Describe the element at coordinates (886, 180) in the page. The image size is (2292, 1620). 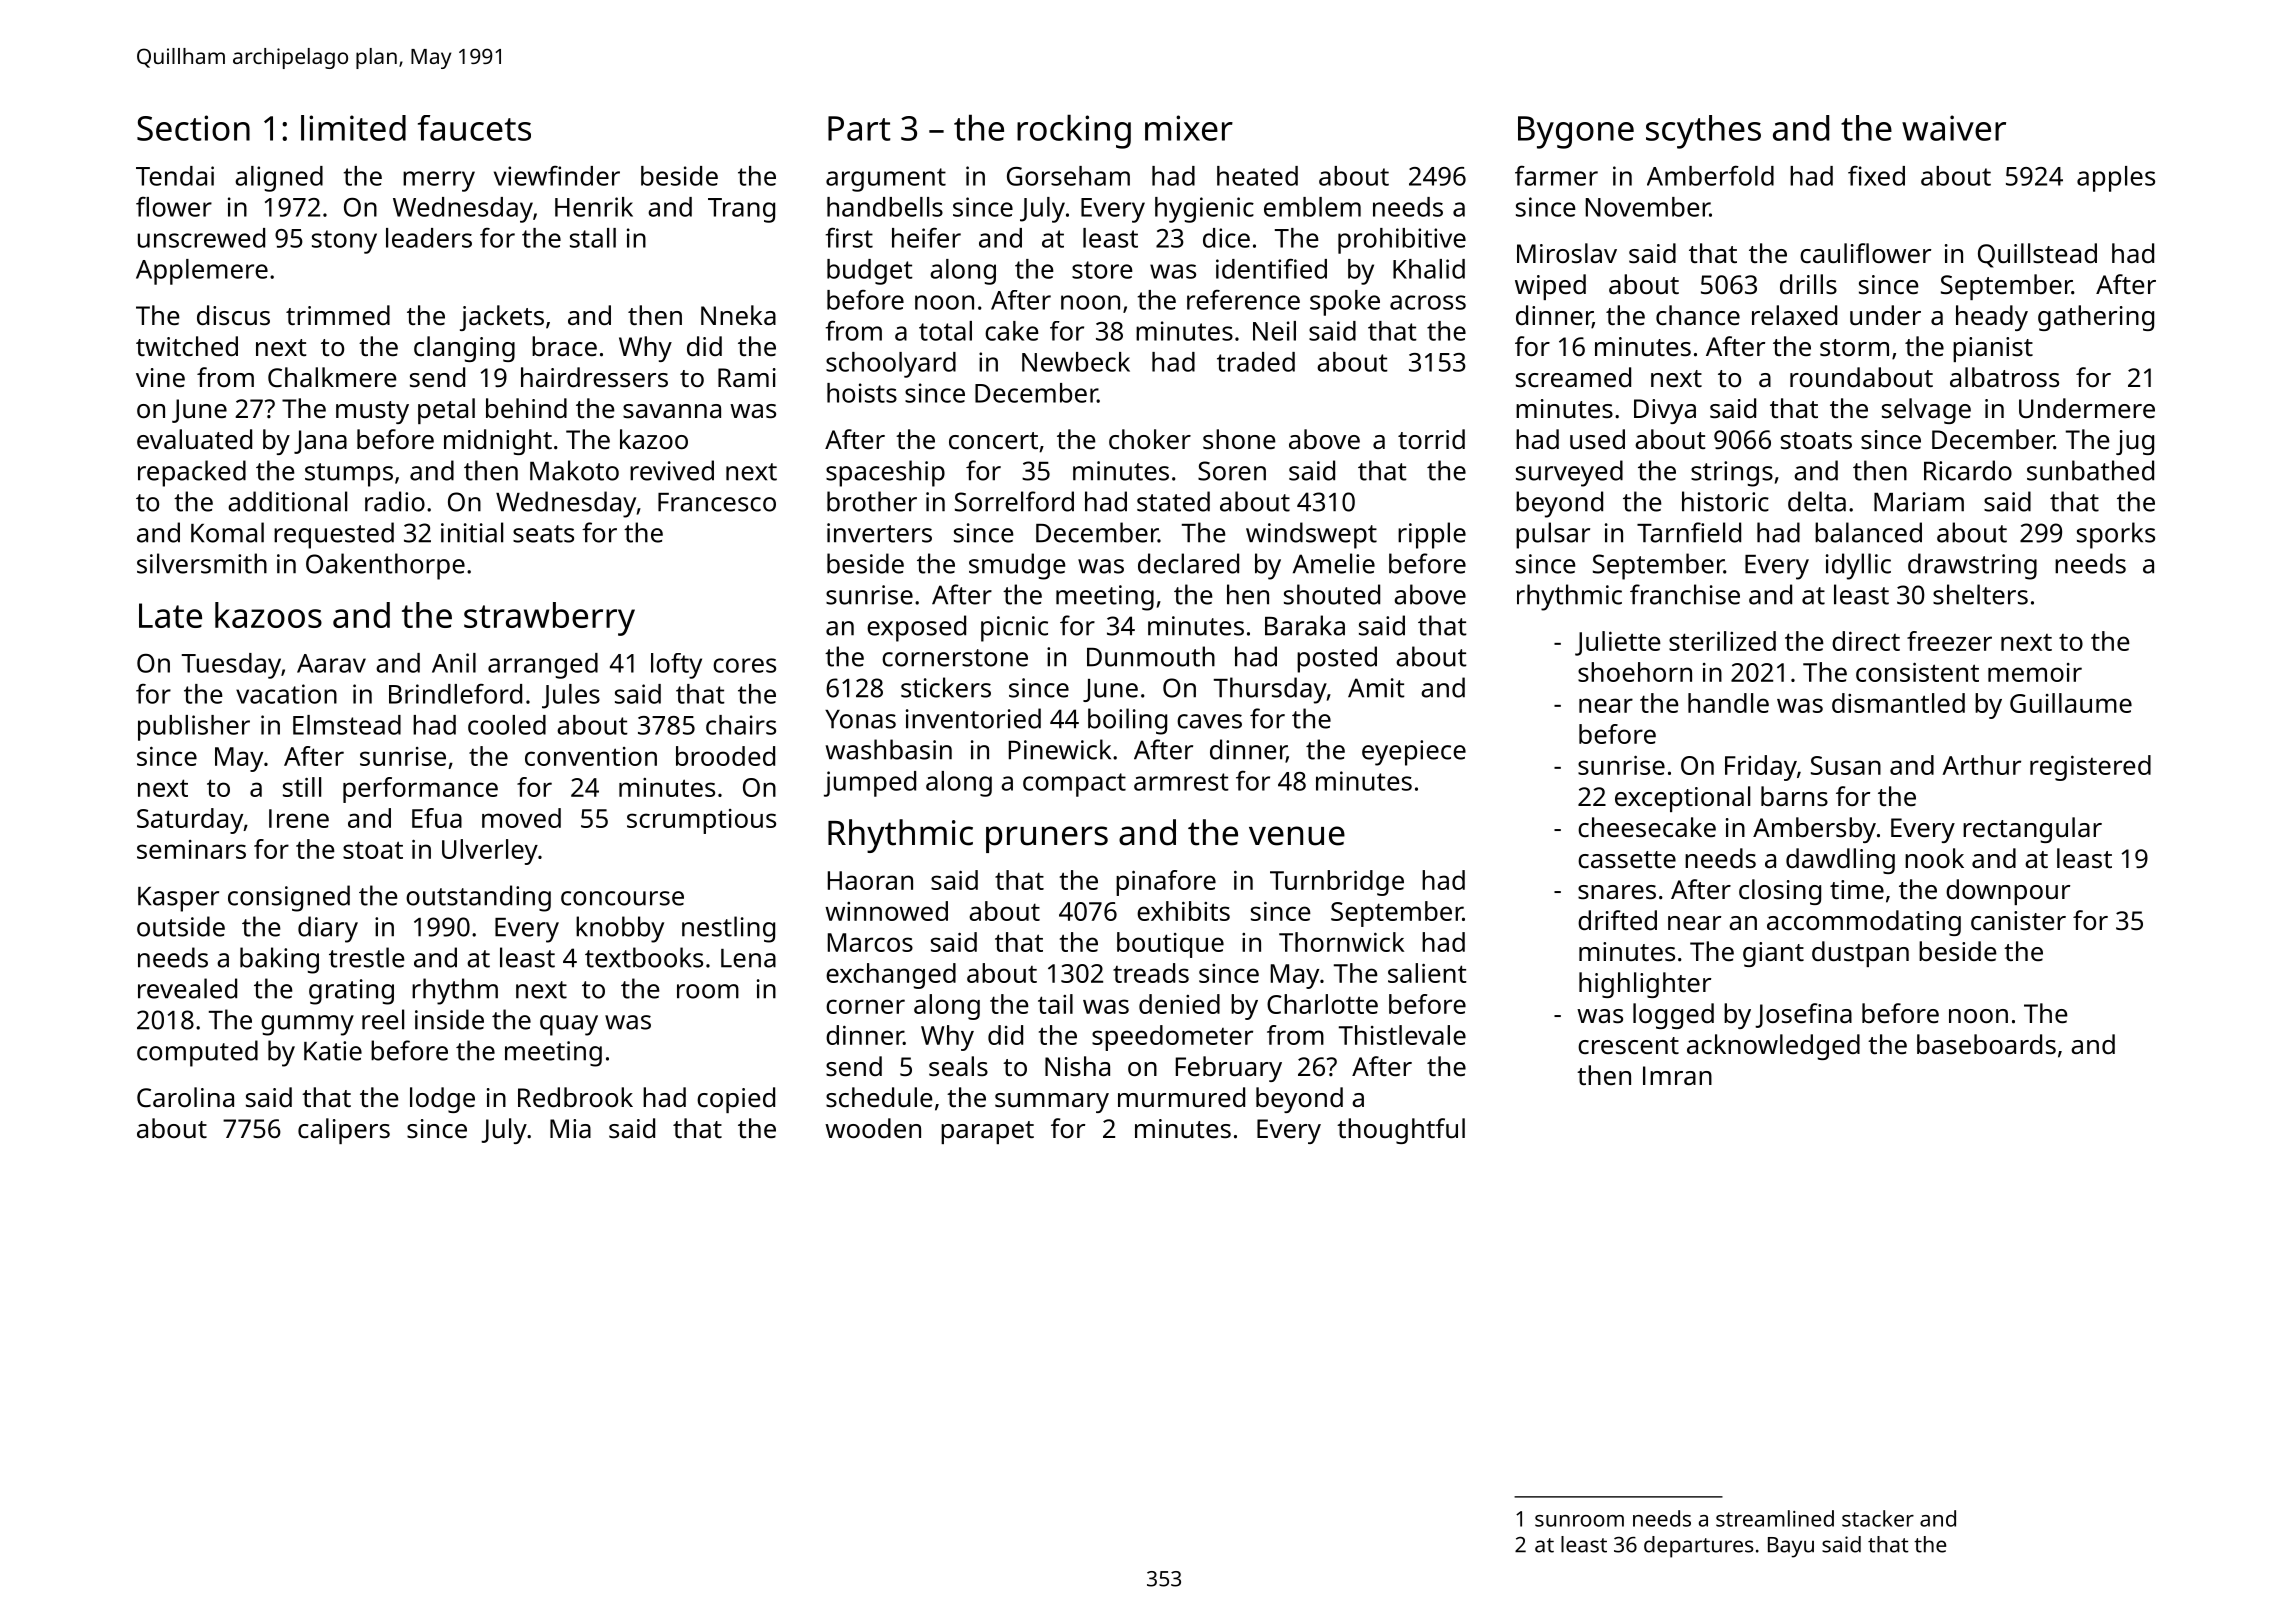
I see `argument` at that location.
